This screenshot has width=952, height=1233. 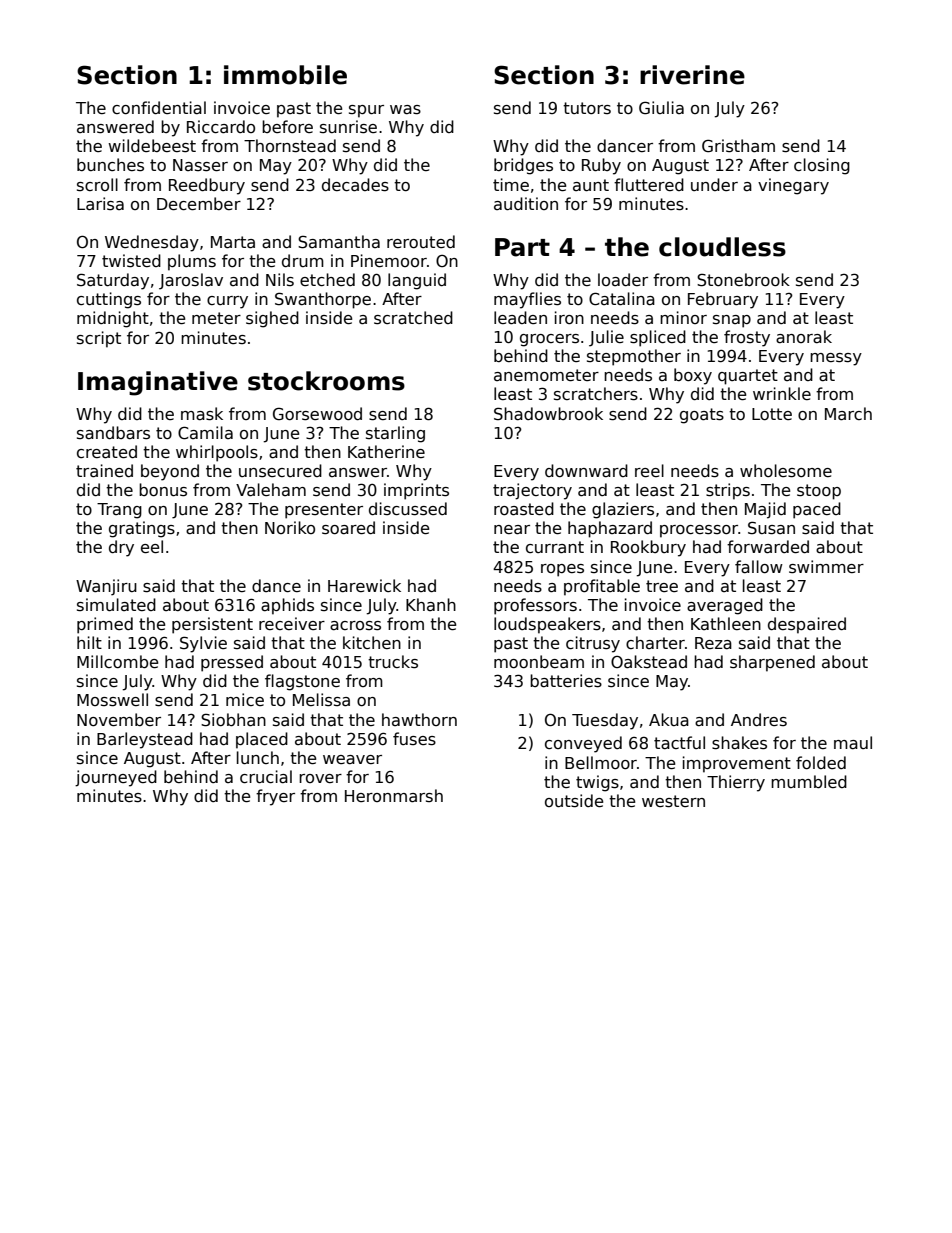 I want to click on vinegary, so click(x=793, y=186).
